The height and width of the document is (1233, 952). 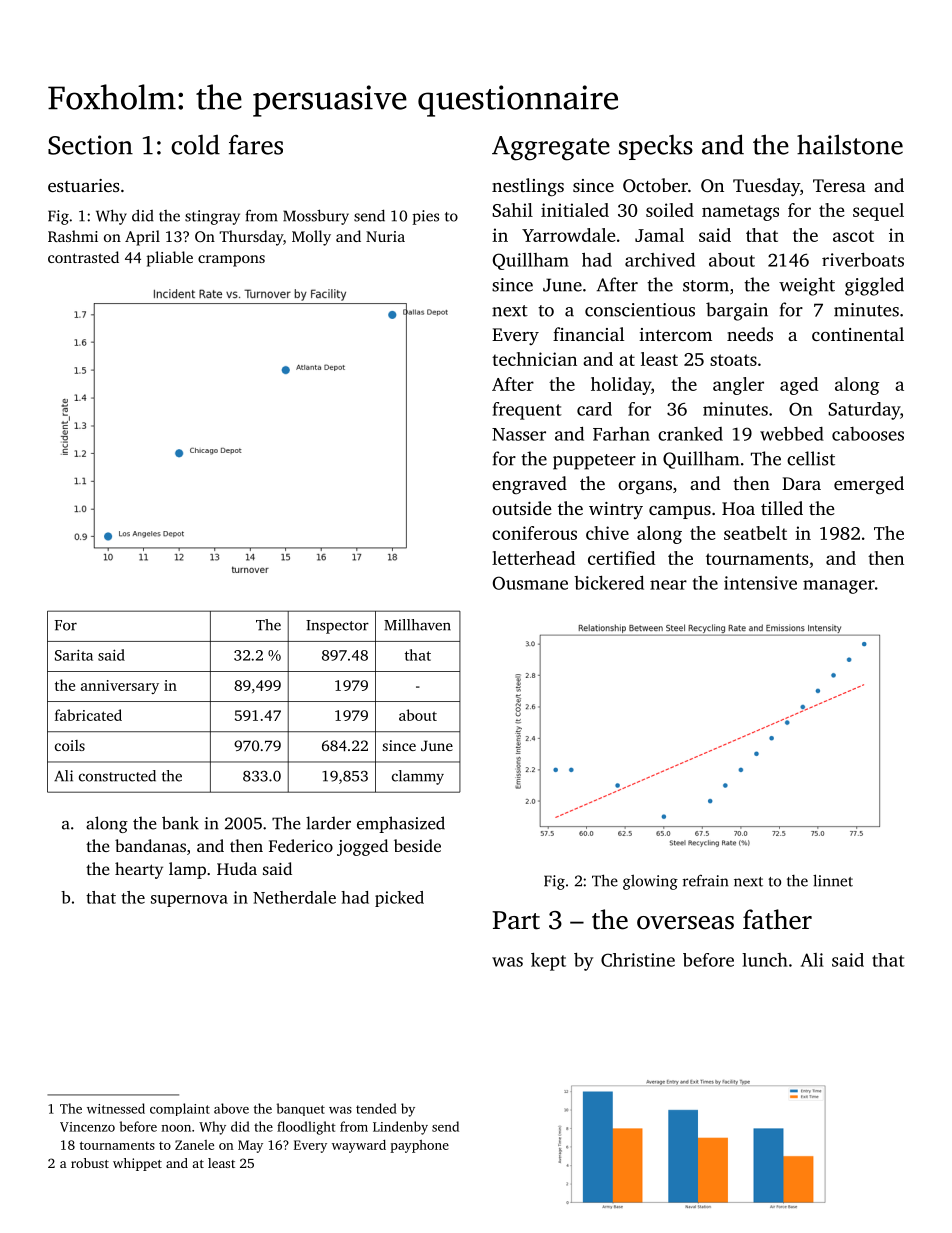 I want to click on whippet, so click(x=137, y=1164).
